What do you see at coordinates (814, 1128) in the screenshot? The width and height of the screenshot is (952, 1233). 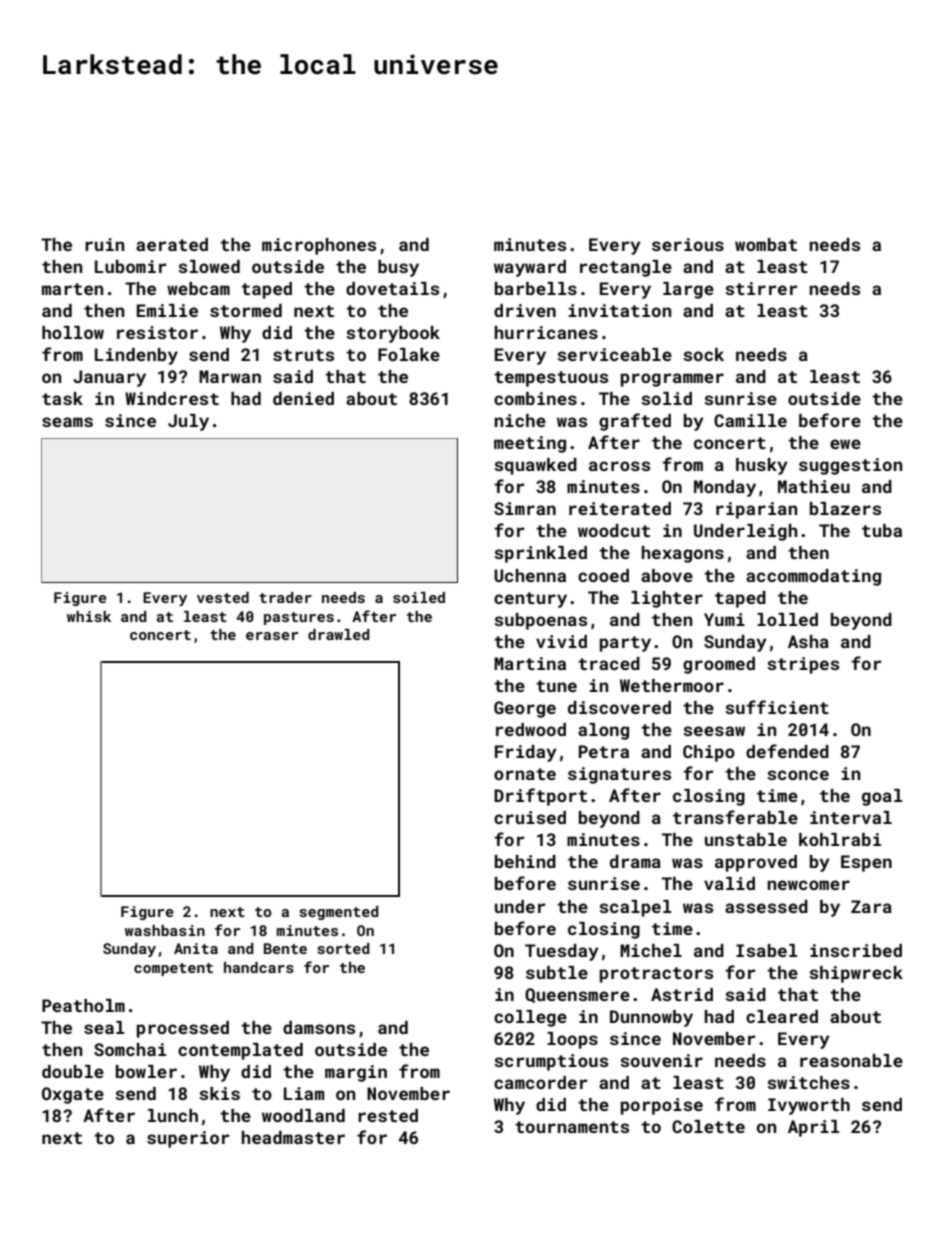 I see `April` at bounding box center [814, 1128].
